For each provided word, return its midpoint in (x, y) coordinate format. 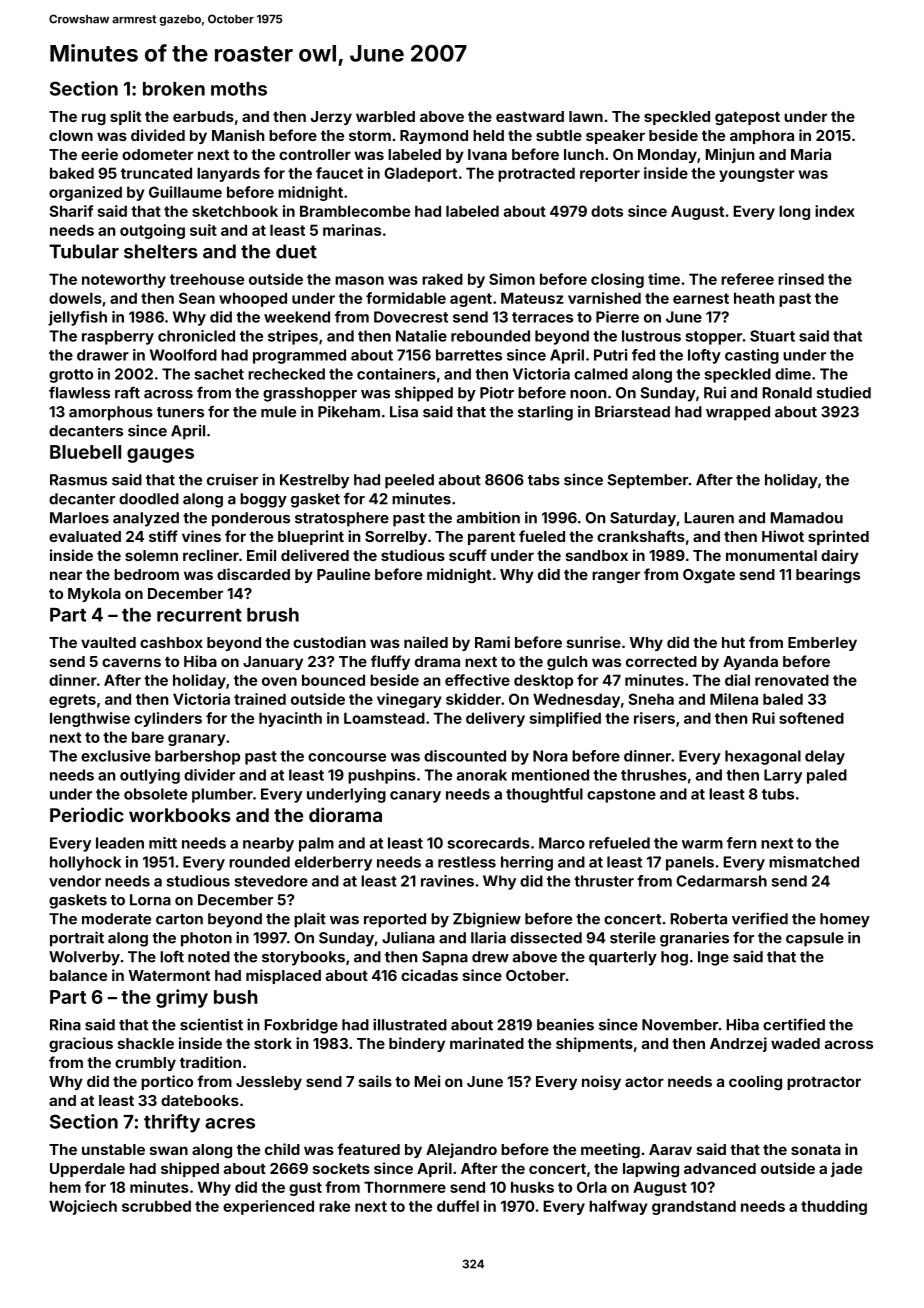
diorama (345, 814)
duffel (458, 1206)
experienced (268, 1207)
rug (94, 119)
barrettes (469, 355)
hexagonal (763, 757)
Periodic (87, 814)
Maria (811, 154)
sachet (219, 374)
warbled (385, 116)
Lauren (709, 518)
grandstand (694, 1207)
